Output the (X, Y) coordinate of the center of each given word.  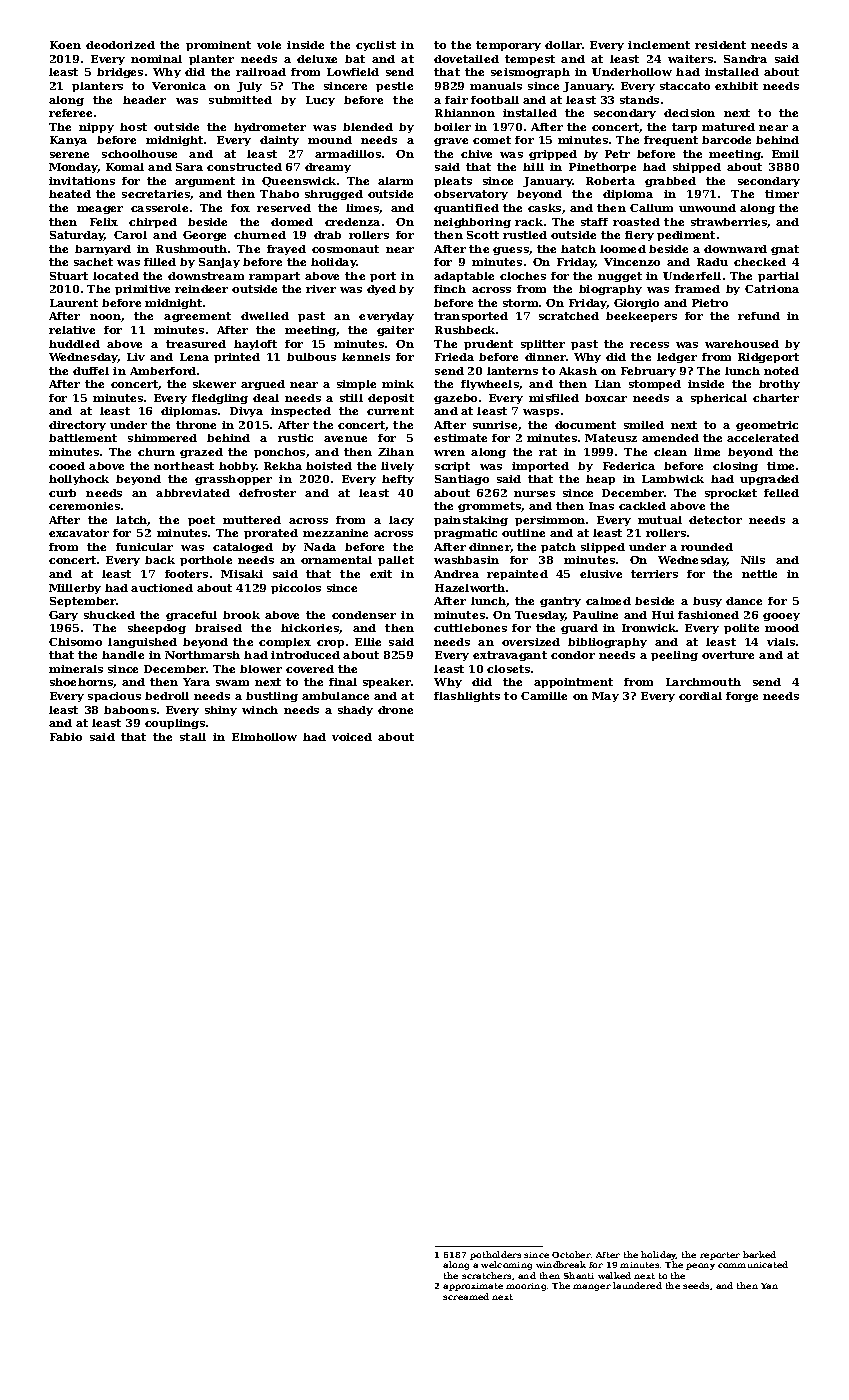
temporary (508, 46)
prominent (218, 46)
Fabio (66, 737)
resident (720, 45)
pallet (396, 561)
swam (232, 683)
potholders (495, 1255)
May (605, 697)
